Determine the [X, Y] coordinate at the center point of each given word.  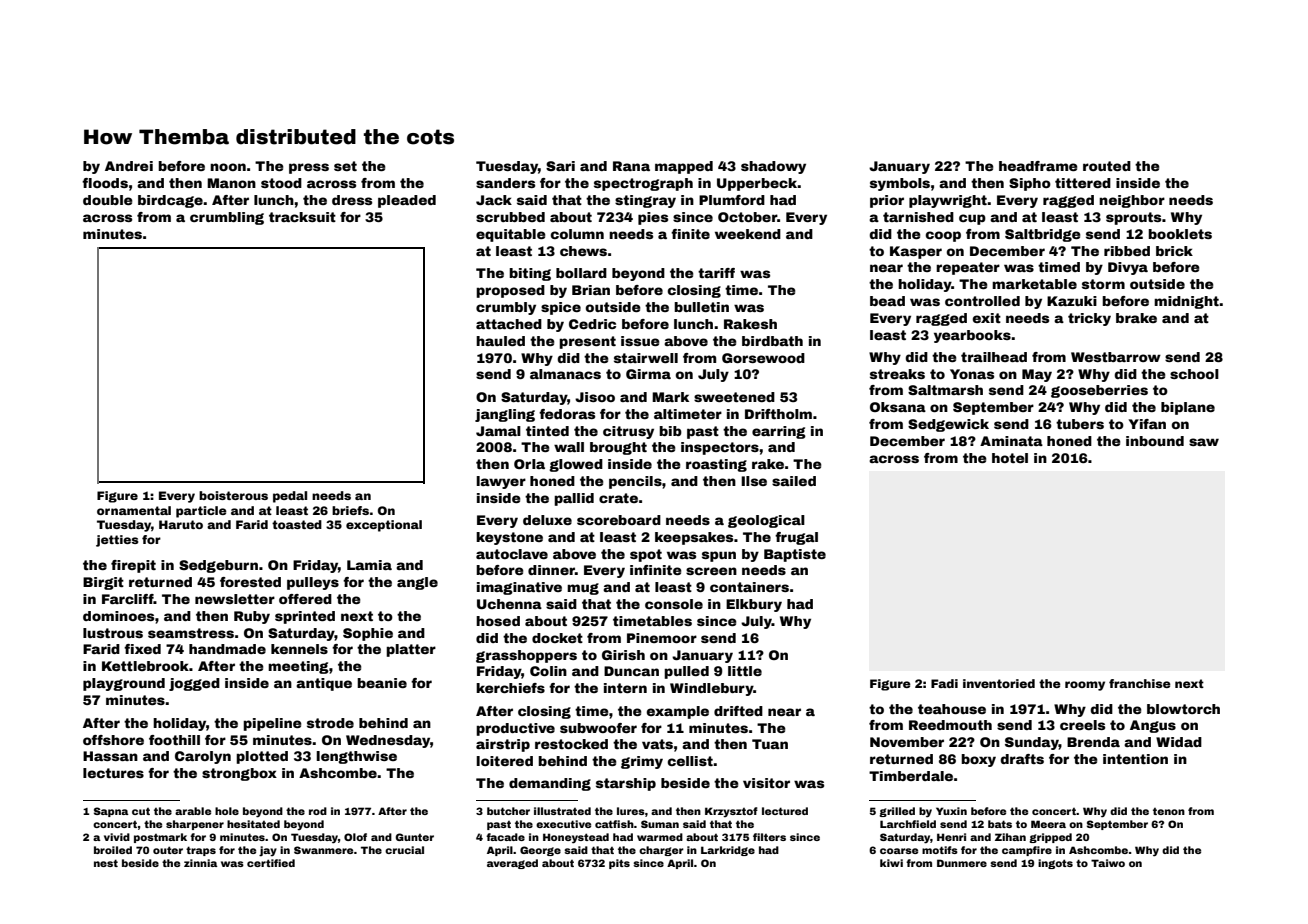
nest [106, 863]
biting [530, 274]
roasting [716, 465]
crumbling [227, 218]
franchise [1140, 683]
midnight [1186, 302]
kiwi [891, 863]
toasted [297, 524]
